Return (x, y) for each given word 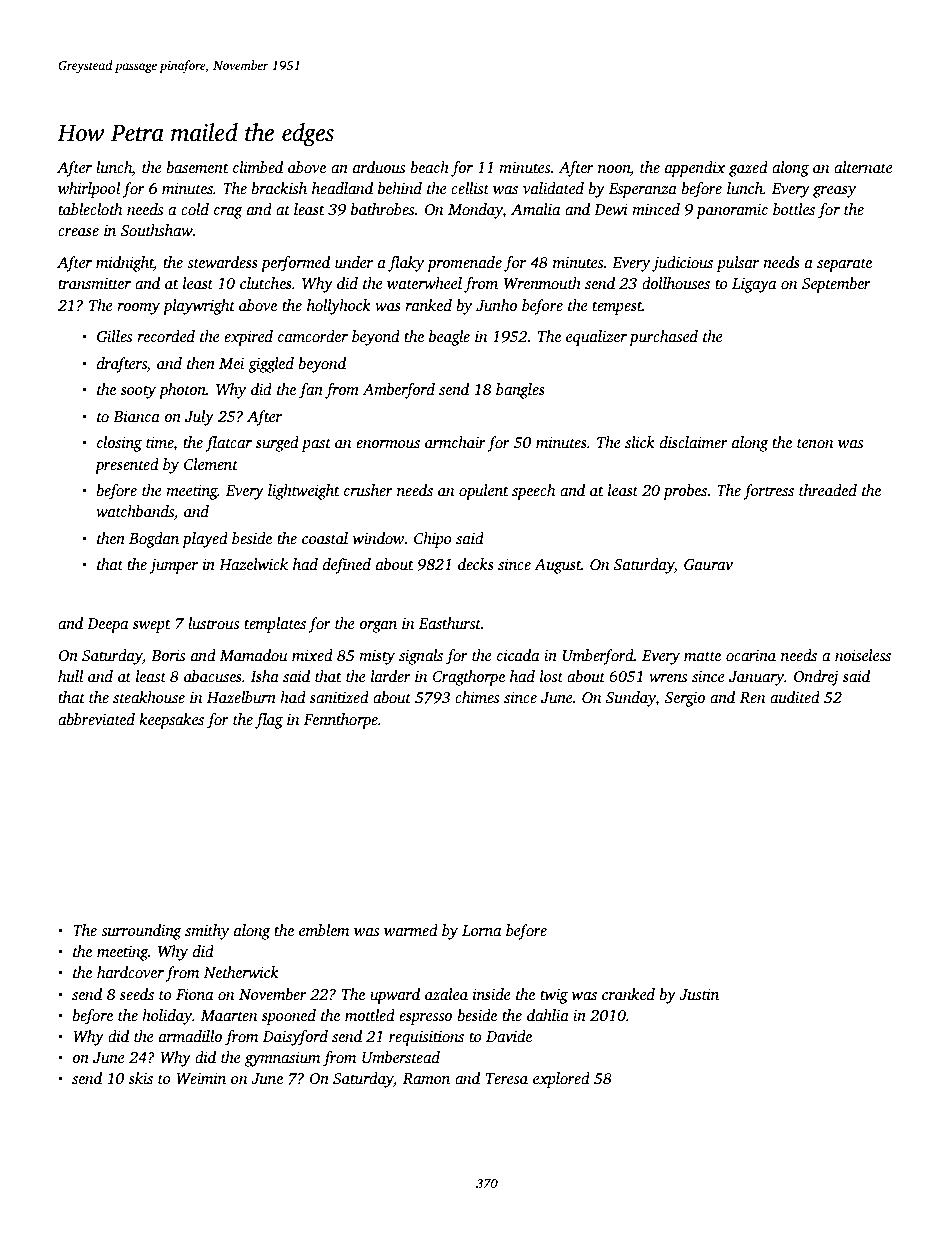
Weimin (201, 1078)
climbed (258, 167)
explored (561, 1080)
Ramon (426, 1078)
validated (553, 188)
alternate (863, 167)
